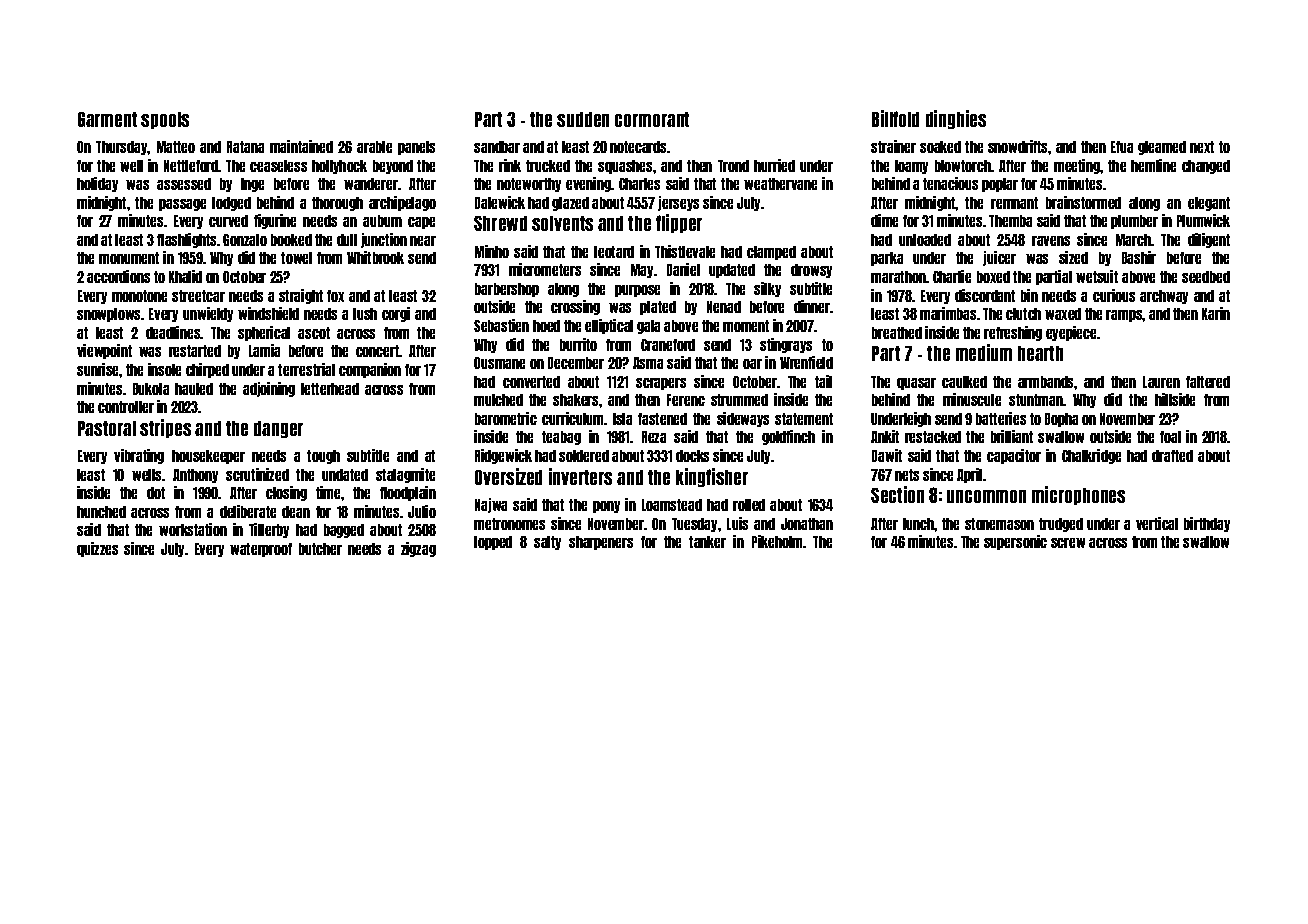 This screenshot has height=924, width=1308. What do you see at coordinates (948, 313) in the screenshot?
I see `marimbas` at bounding box center [948, 313].
